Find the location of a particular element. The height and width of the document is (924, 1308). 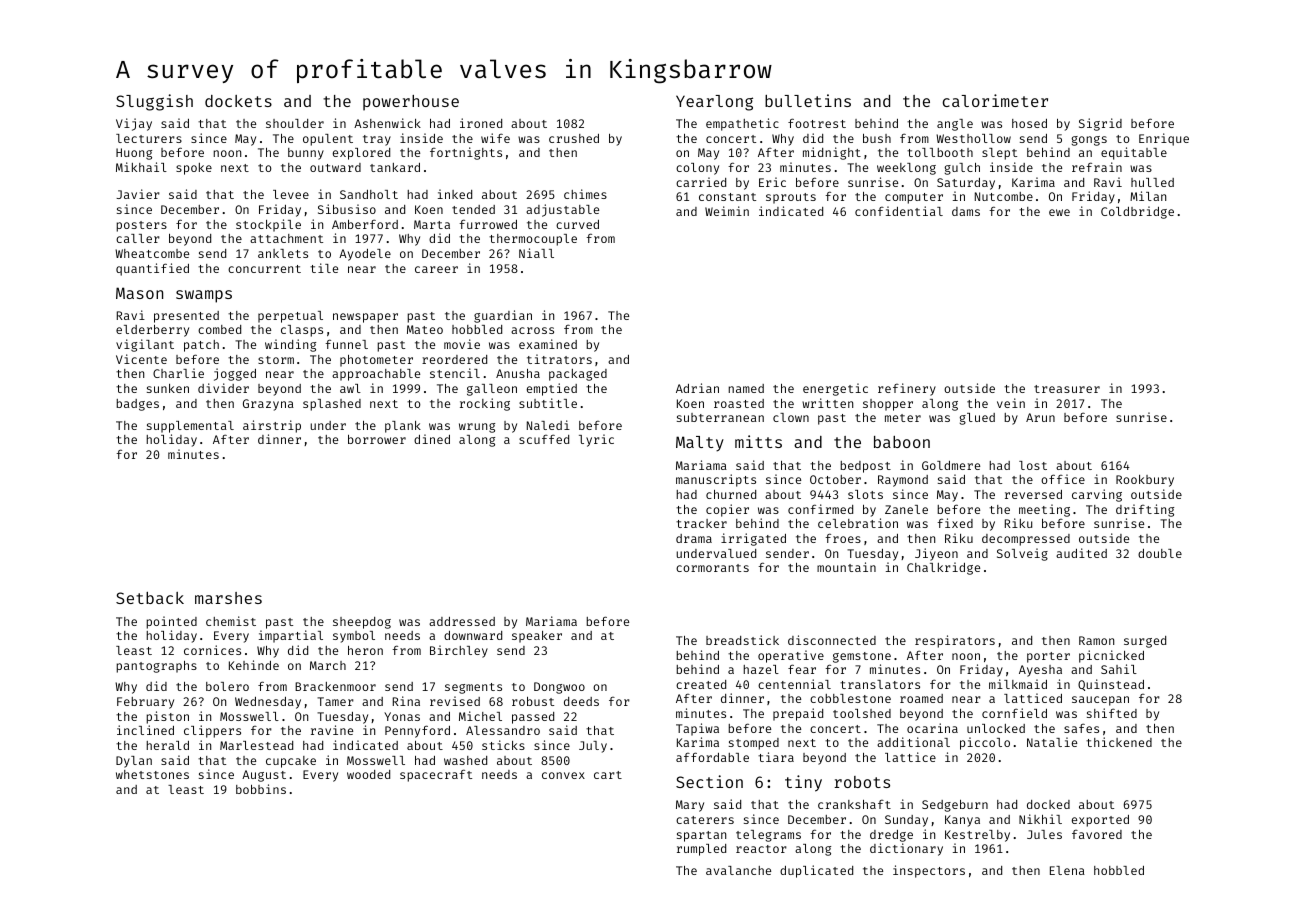

Sluggish is located at coordinates (154, 102).
